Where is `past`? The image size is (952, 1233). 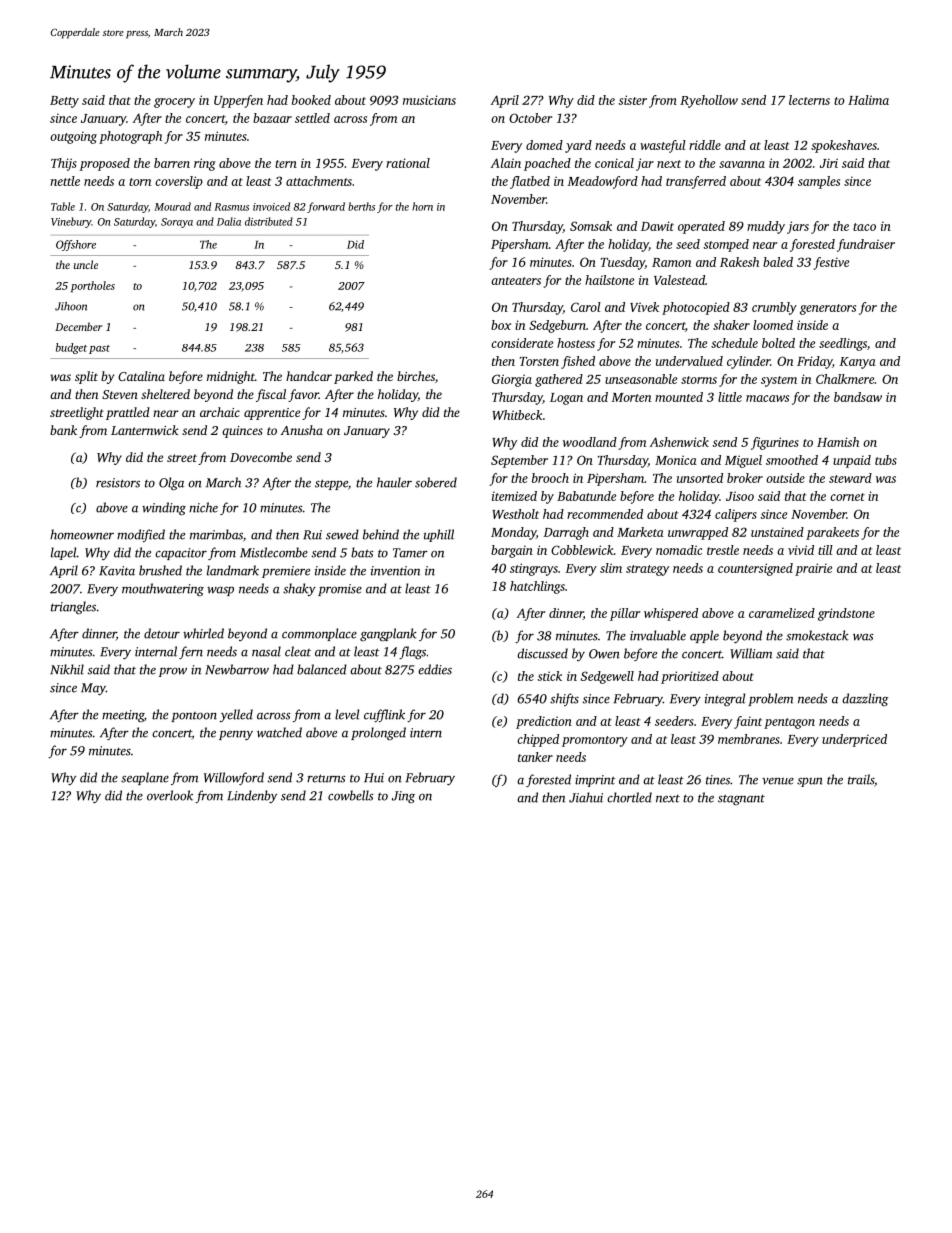
past is located at coordinates (99, 349).
